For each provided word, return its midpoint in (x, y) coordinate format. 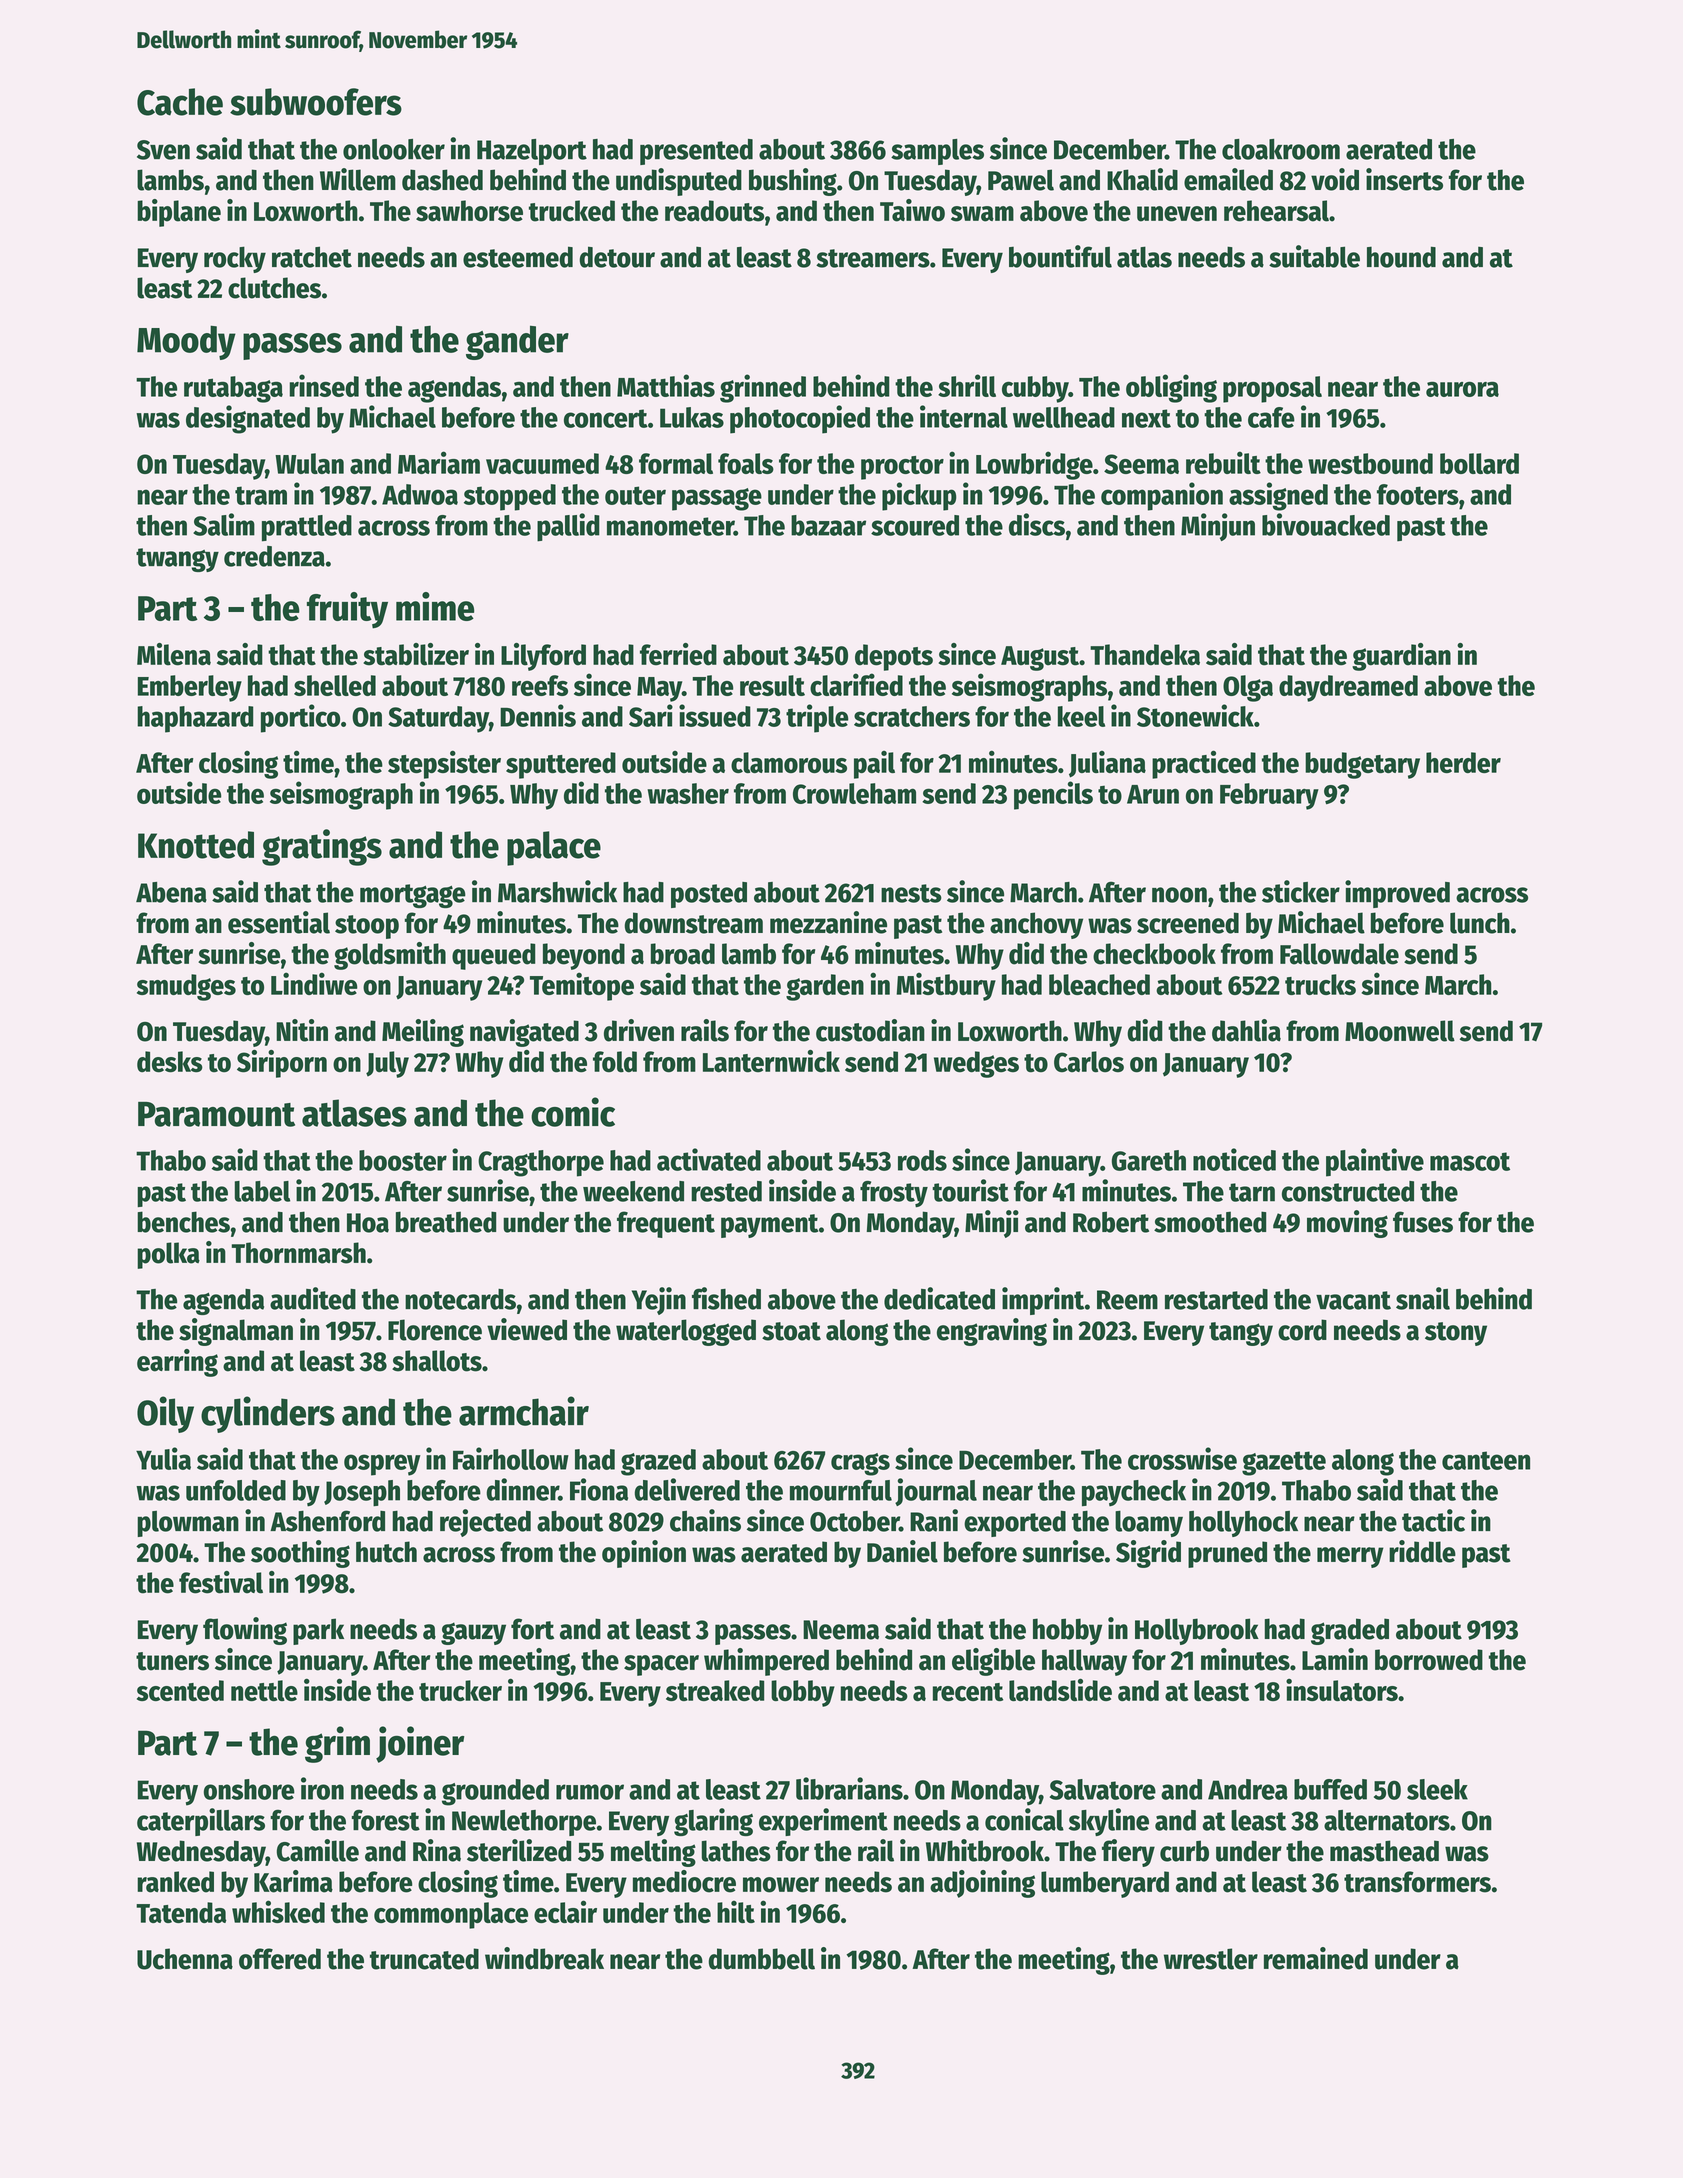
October (854, 1521)
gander (517, 342)
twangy (177, 560)
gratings (322, 847)
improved (1397, 894)
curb (1184, 1851)
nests (911, 893)
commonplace (451, 1915)
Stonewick (1195, 715)
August (1040, 658)
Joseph (362, 1493)
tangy (1241, 1334)
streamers (873, 258)
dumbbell (762, 1959)
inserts (1404, 179)
